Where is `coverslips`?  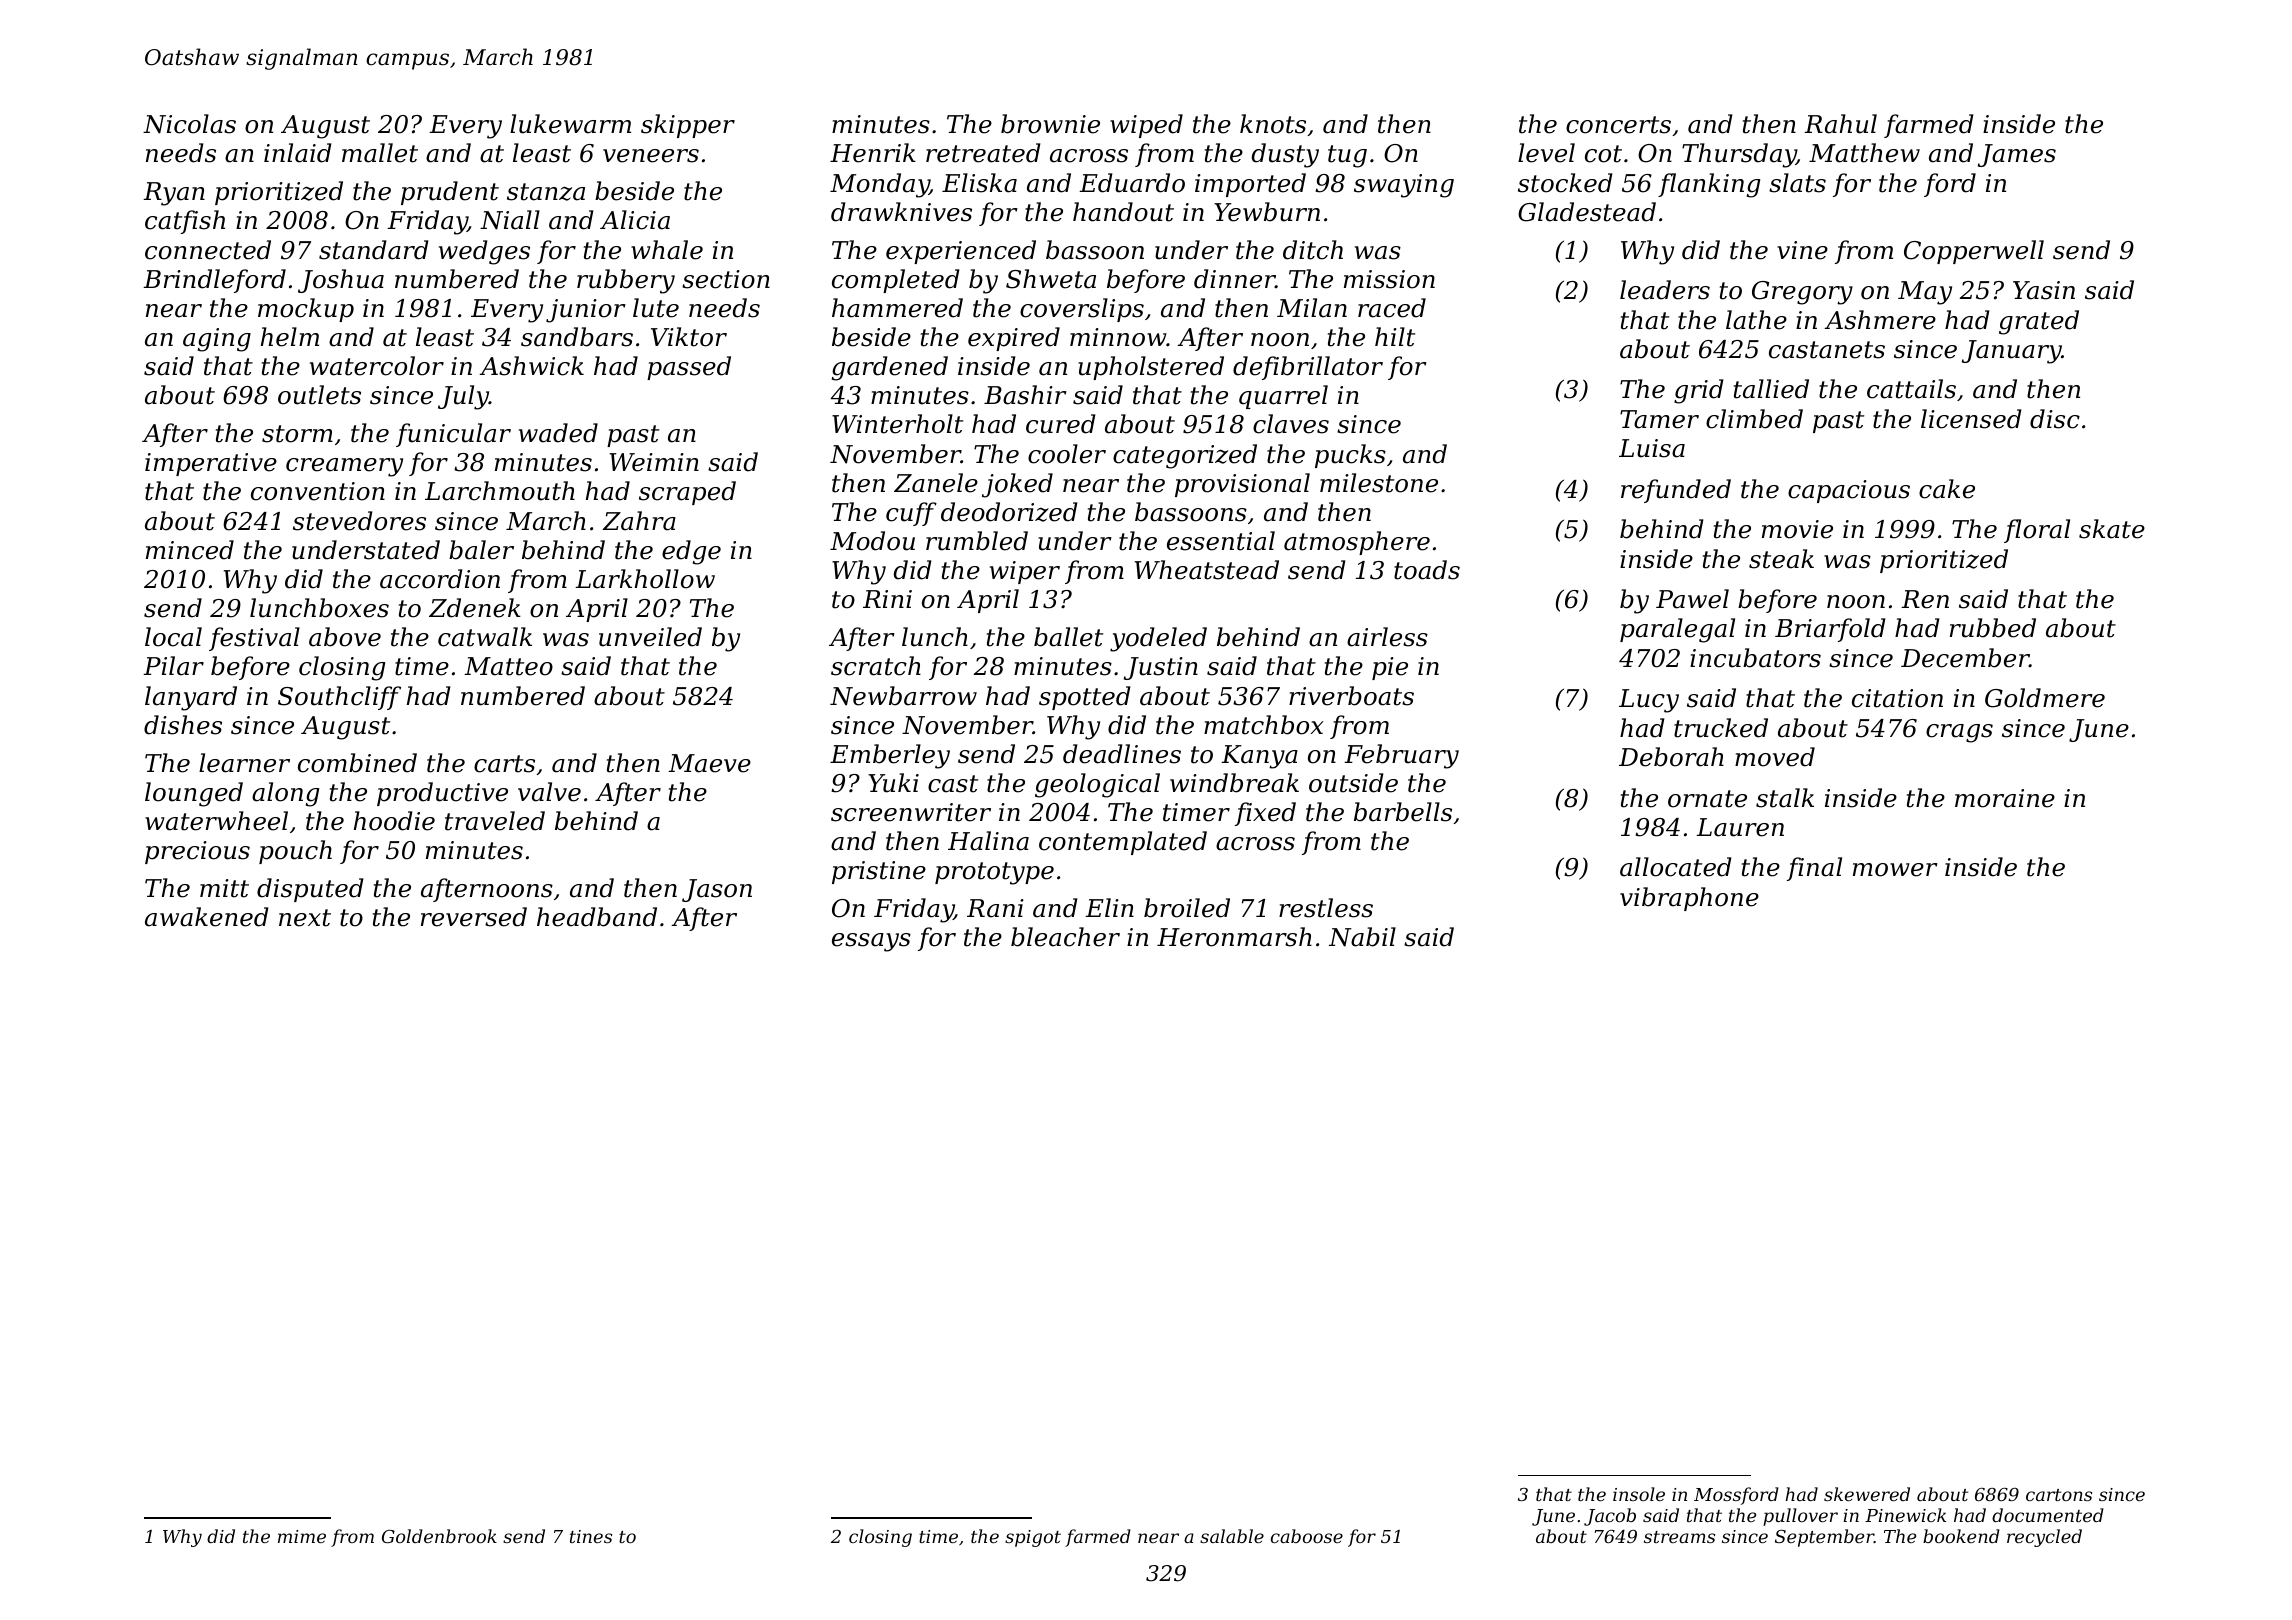 coverslips is located at coordinates (1082, 310).
